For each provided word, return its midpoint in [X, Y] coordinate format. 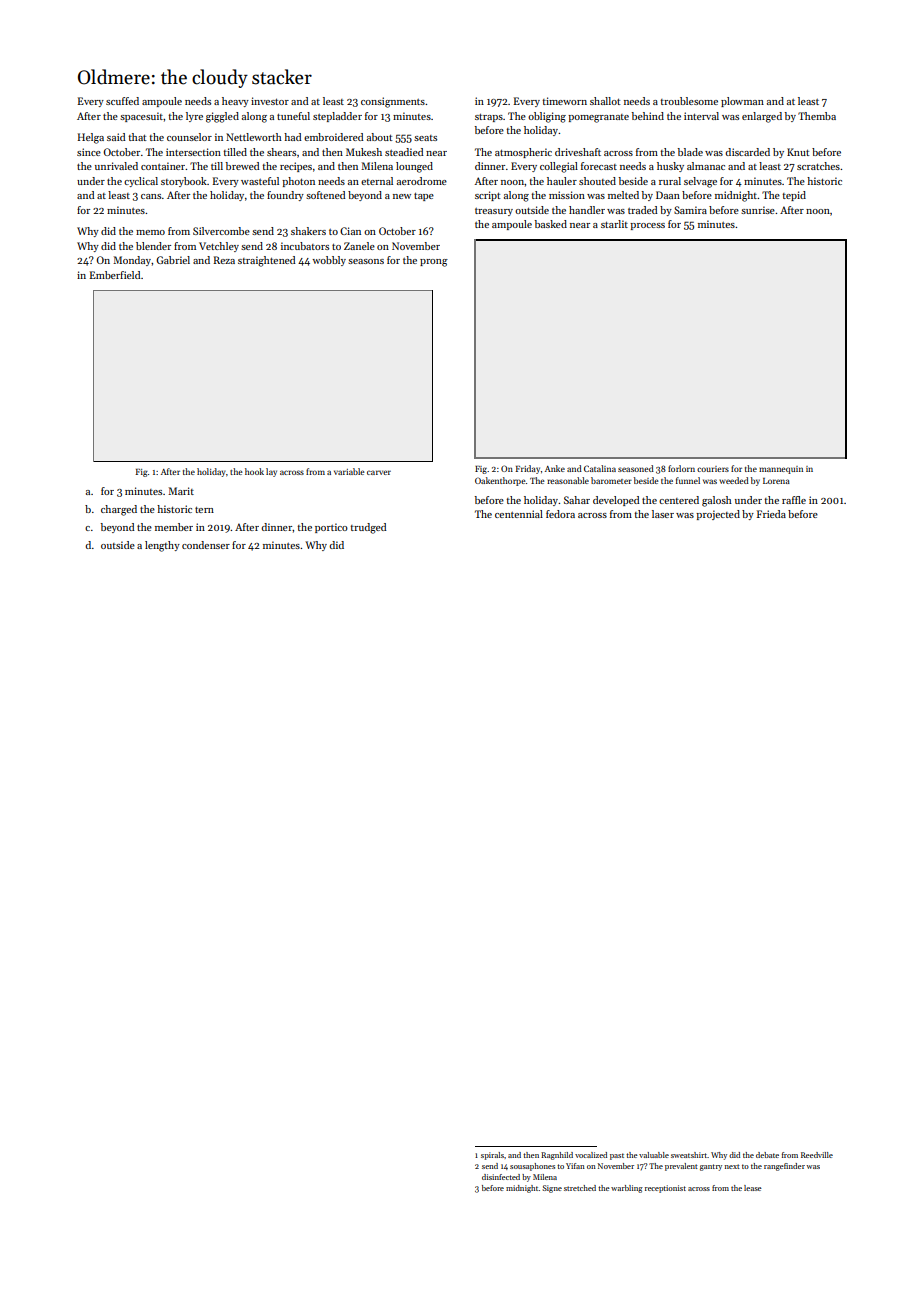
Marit [181, 491]
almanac [706, 166]
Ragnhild [557, 1156]
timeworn [564, 101]
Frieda [771, 514]
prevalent [681, 1167]
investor [270, 101]
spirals [492, 1156]
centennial [519, 514]
